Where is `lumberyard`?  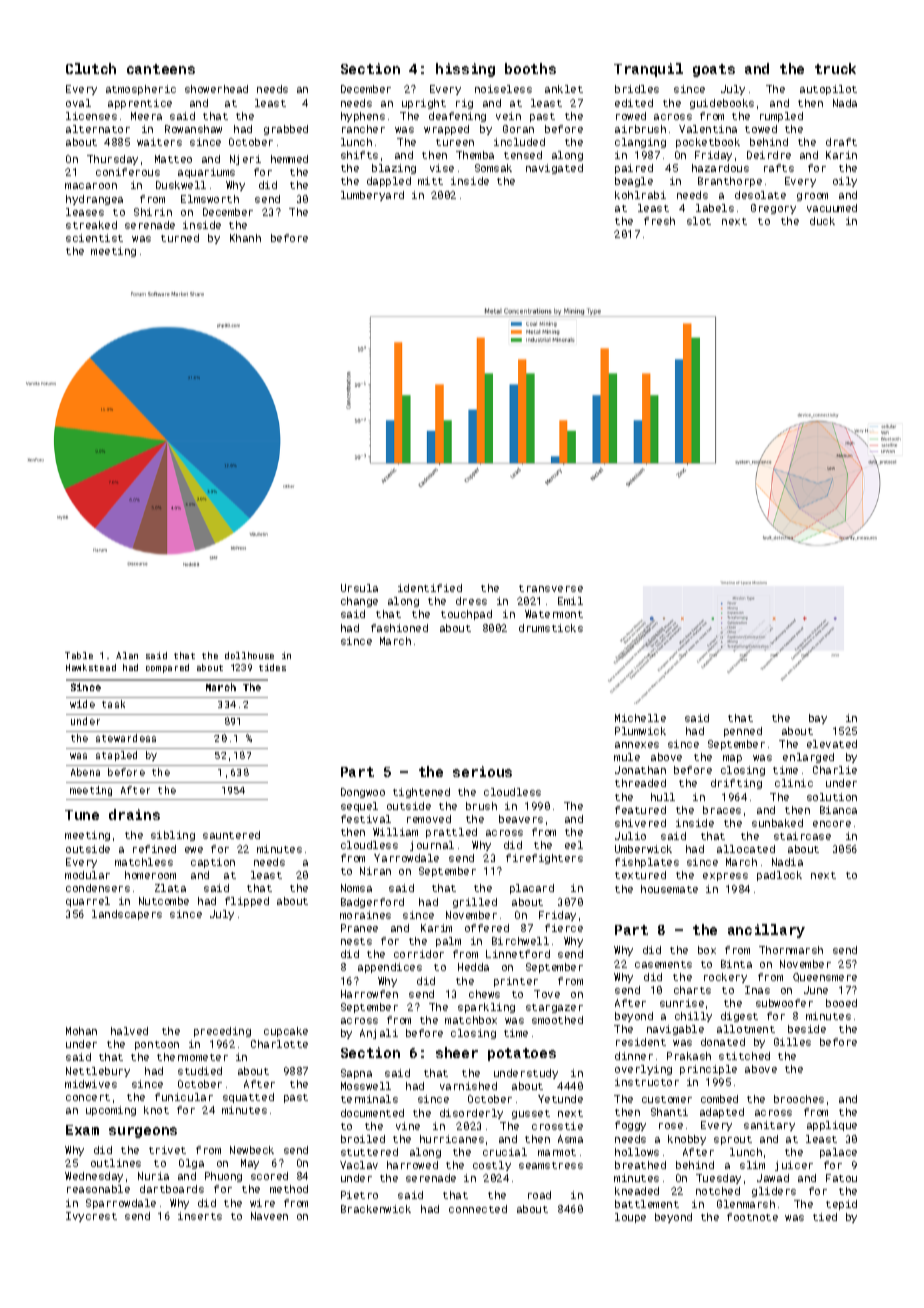
lumberyard is located at coordinates (372, 196).
